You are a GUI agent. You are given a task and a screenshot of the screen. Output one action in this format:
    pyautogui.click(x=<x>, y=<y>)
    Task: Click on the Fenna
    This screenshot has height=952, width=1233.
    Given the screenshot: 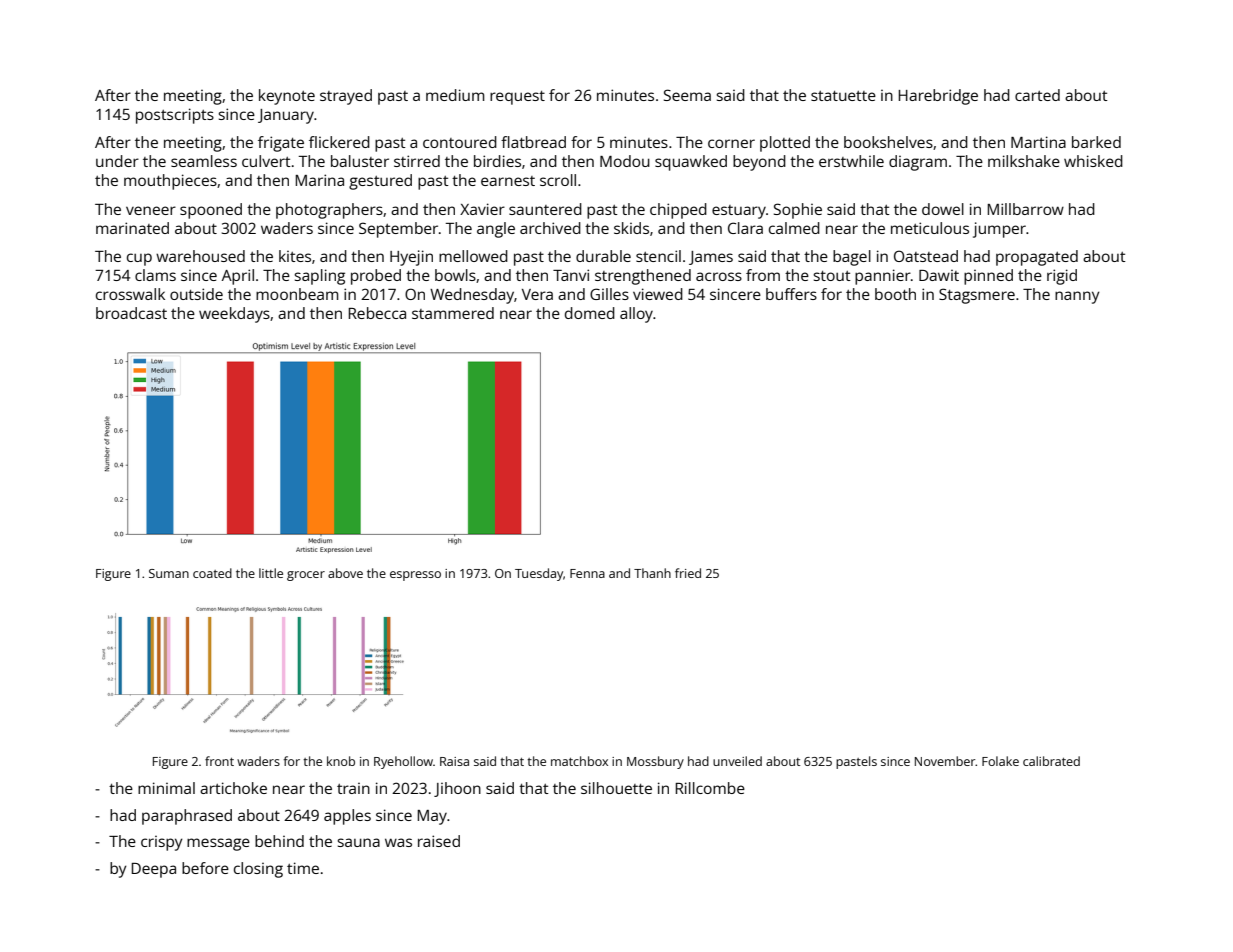 What is the action you would take?
    pyautogui.click(x=587, y=573)
